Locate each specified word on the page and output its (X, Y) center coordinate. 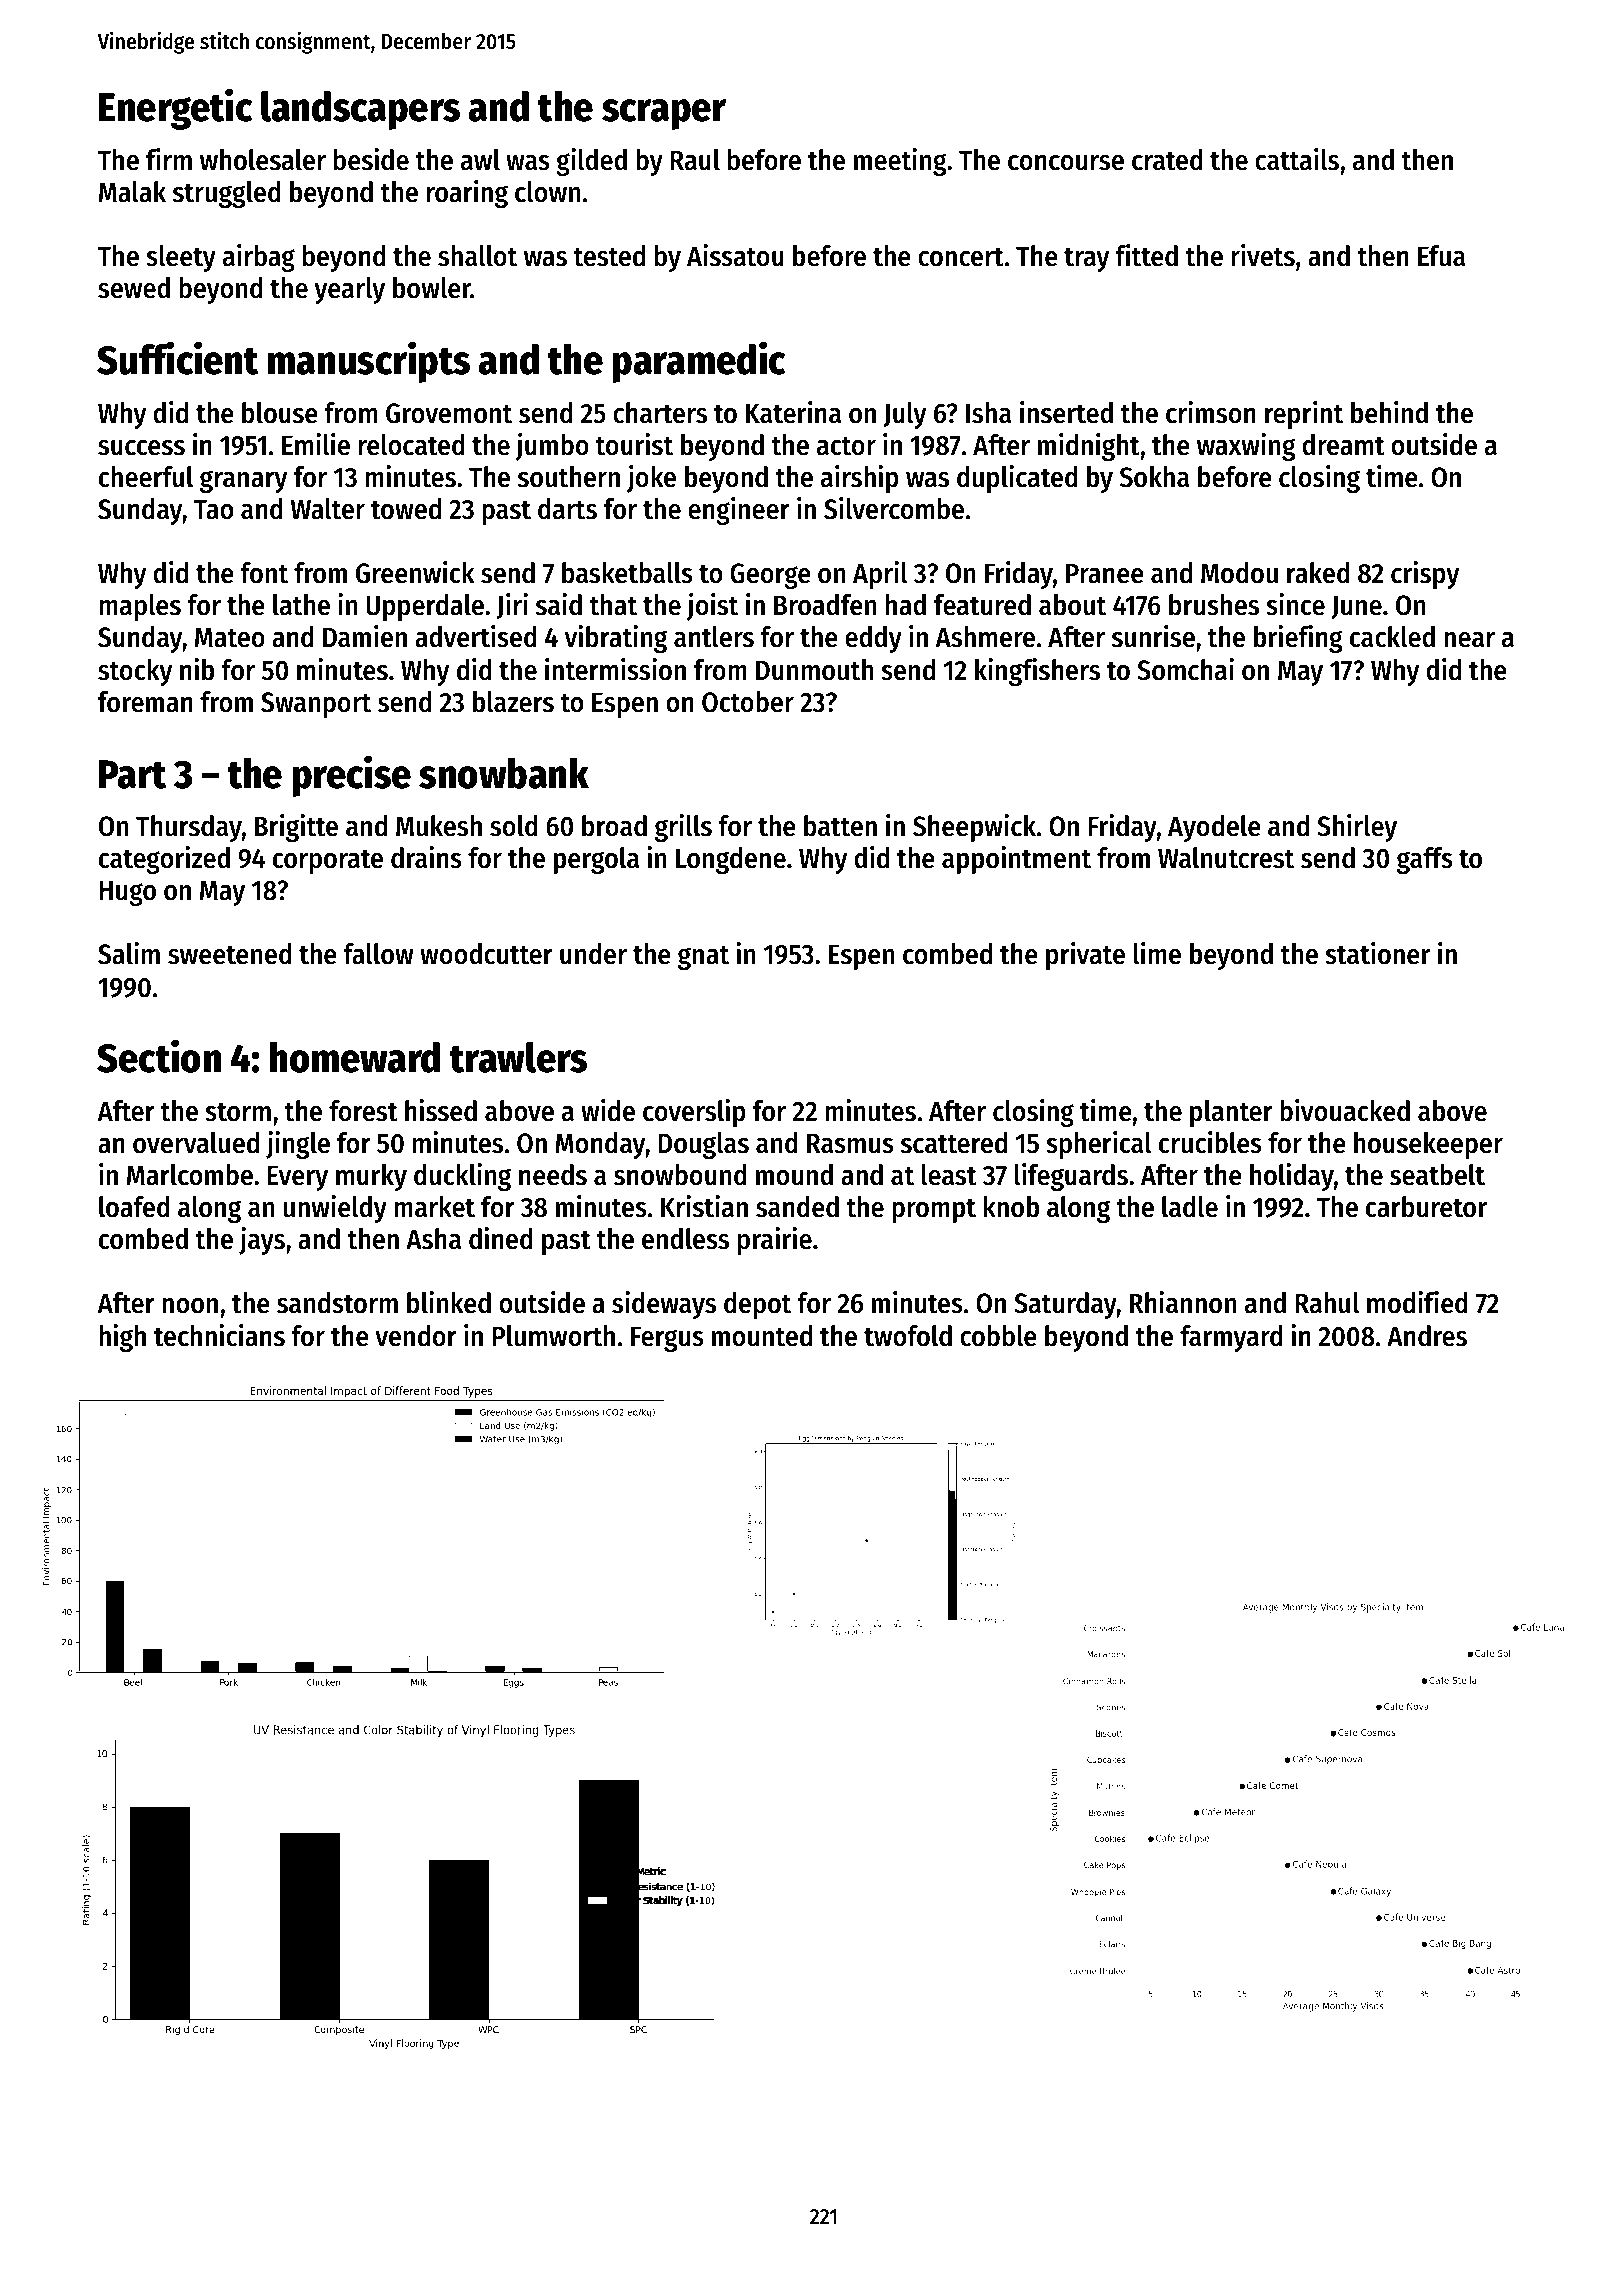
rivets (1263, 255)
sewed (134, 288)
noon (190, 1306)
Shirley (1357, 828)
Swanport (316, 705)
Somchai (1185, 669)
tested (609, 256)
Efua (1441, 256)
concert (961, 257)
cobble (998, 1336)
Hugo (127, 893)
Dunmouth (814, 670)
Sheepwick (974, 828)
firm (169, 159)
